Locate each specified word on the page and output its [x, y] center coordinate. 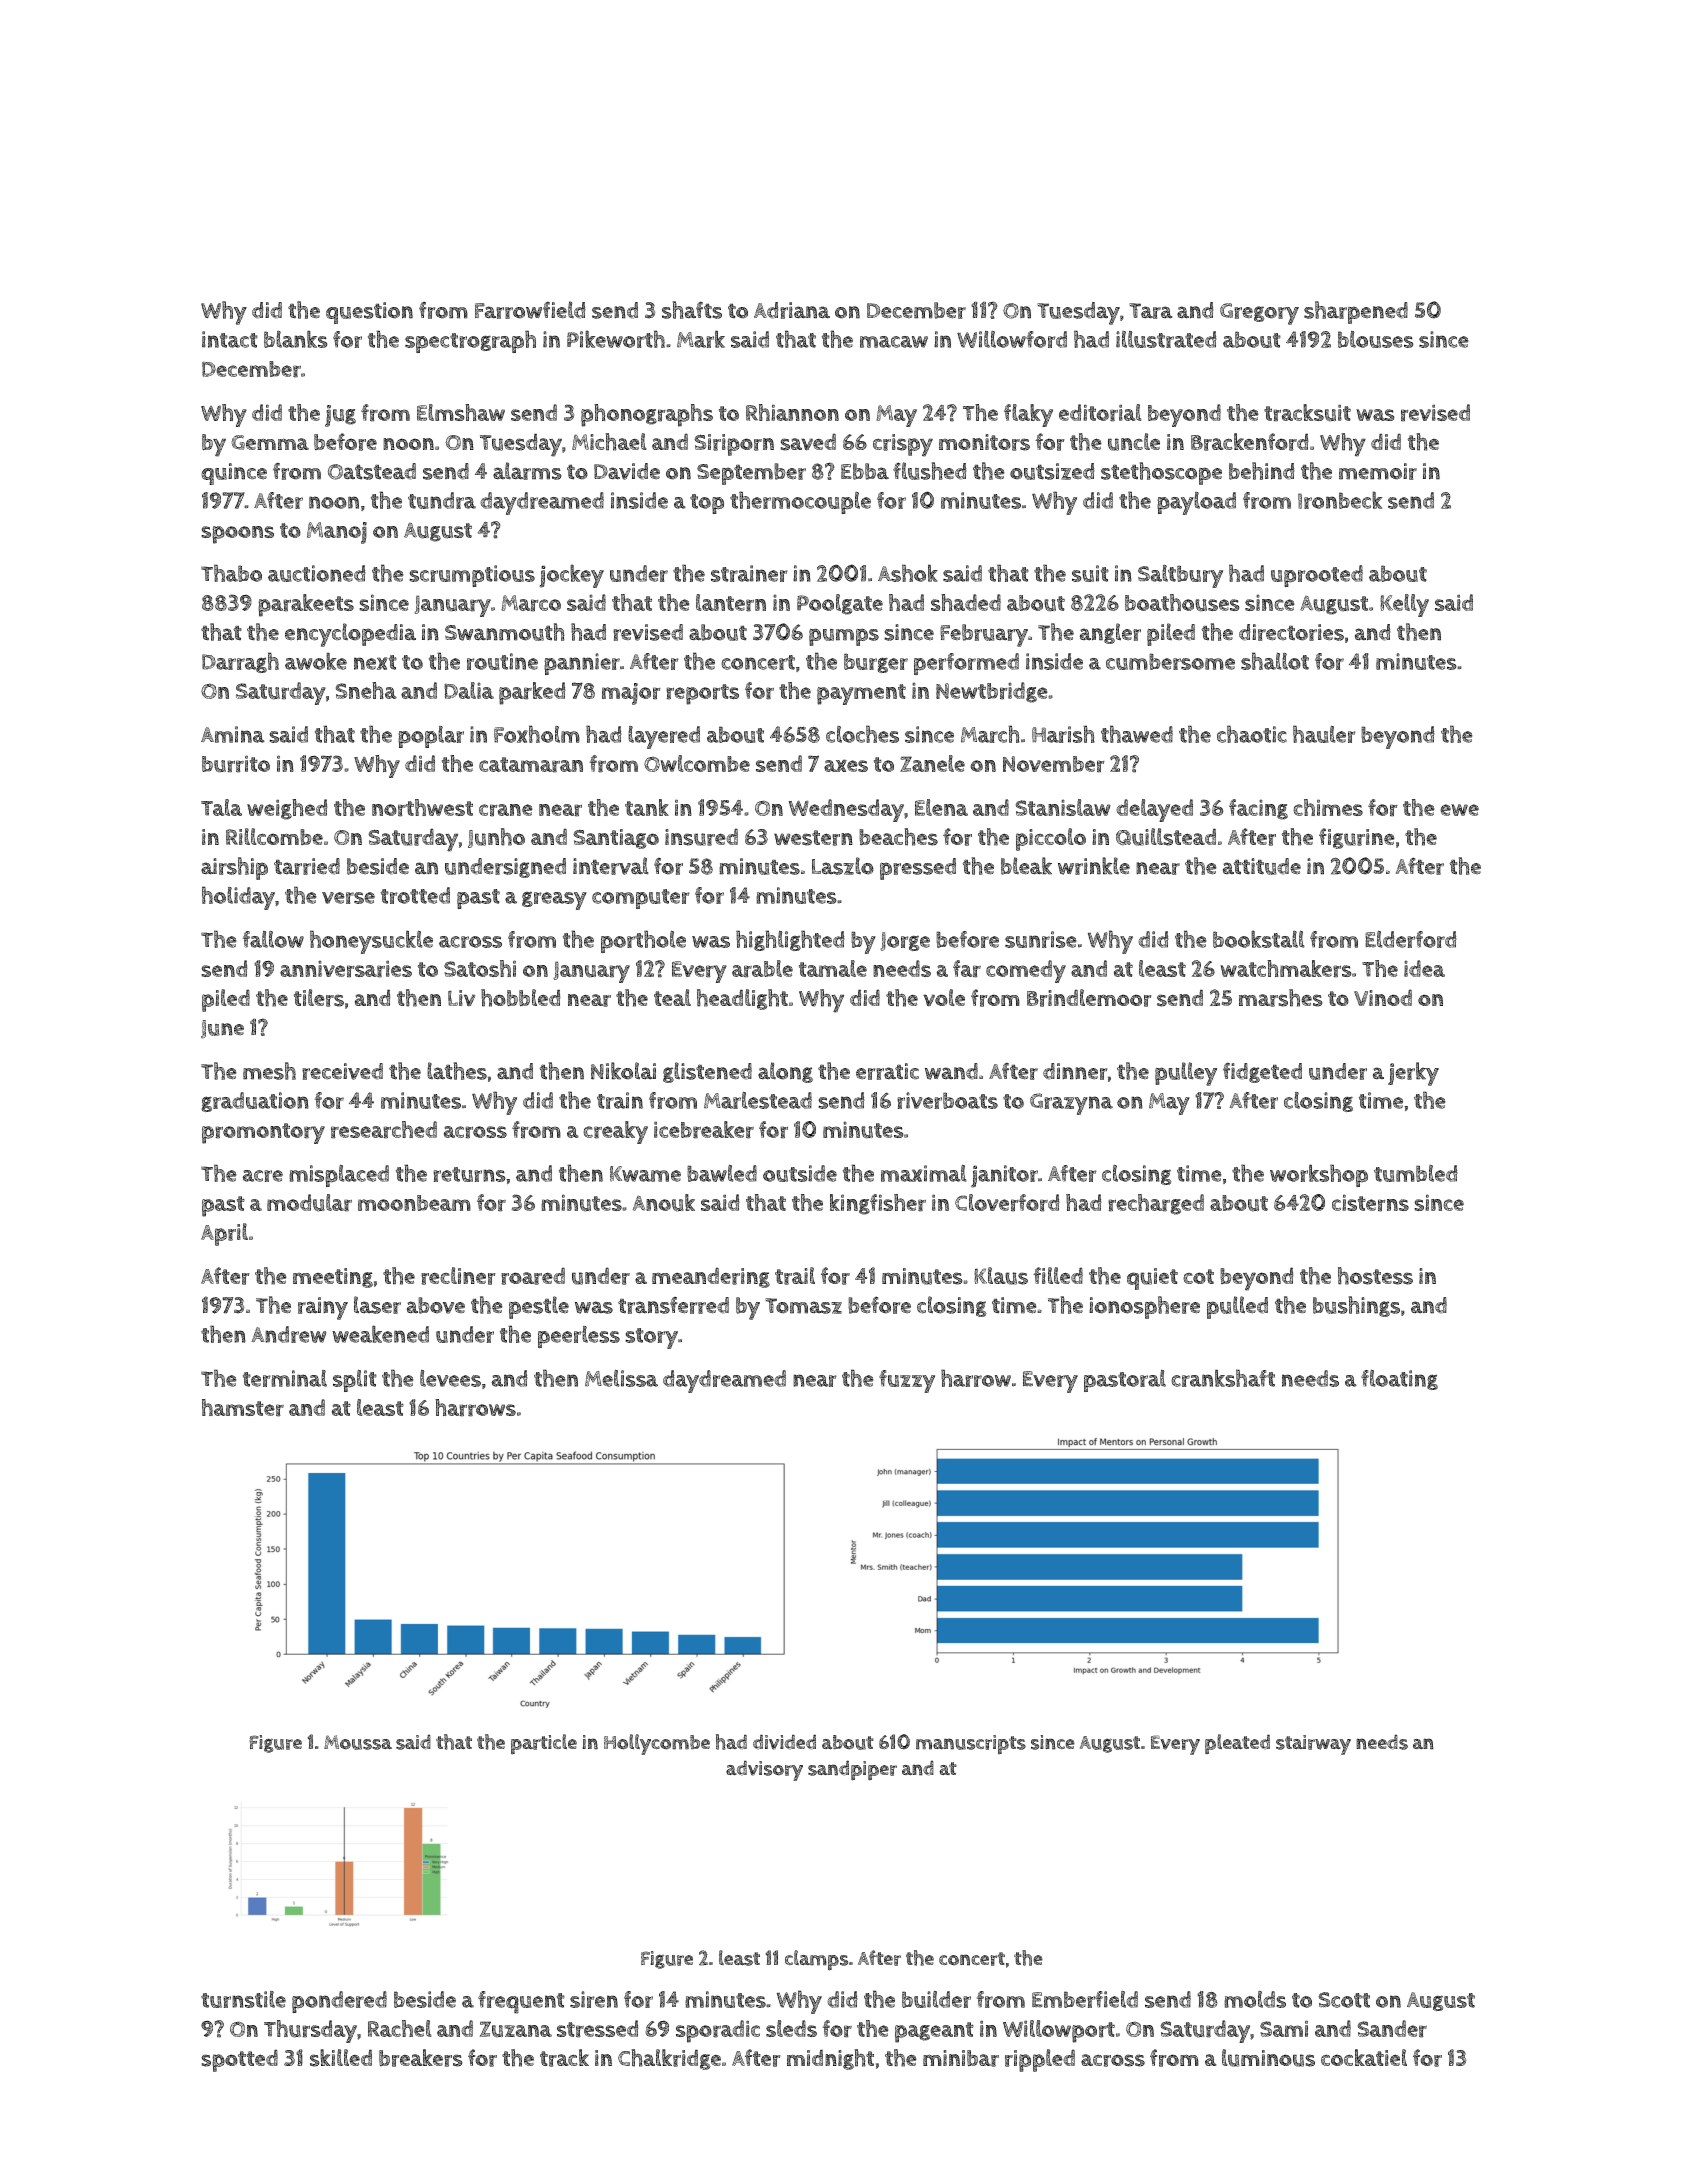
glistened [707, 1072]
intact [230, 339]
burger [876, 663]
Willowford [1012, 339]
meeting [333, 1278]
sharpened [1356, 312]
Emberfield [1085, 1999]
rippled [1040, 2060]
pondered [339, 2002]
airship [234, 868]
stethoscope [1161, 473]
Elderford [1411, 939]
